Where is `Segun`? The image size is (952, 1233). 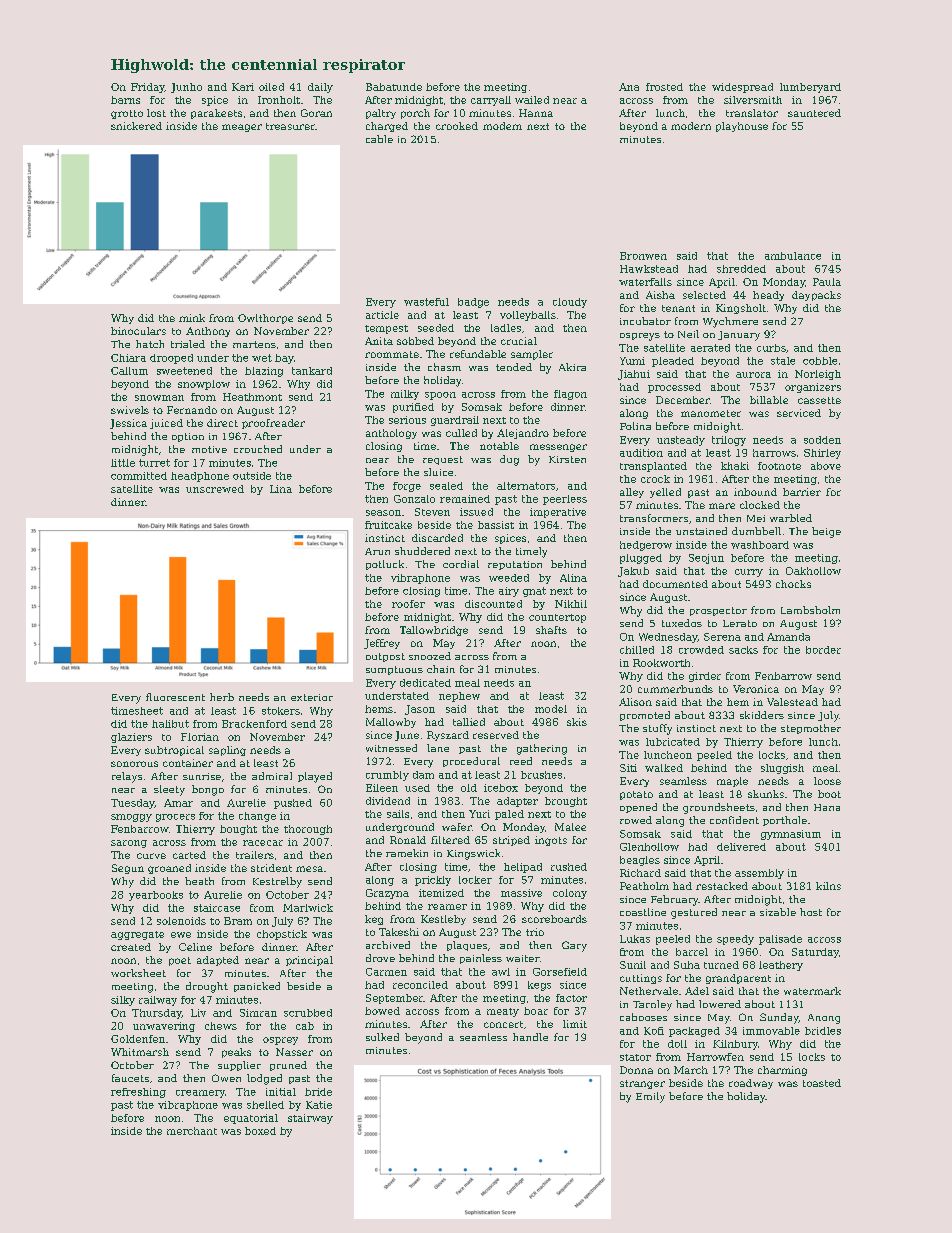
Segun is located at coordinates (128, 869).
